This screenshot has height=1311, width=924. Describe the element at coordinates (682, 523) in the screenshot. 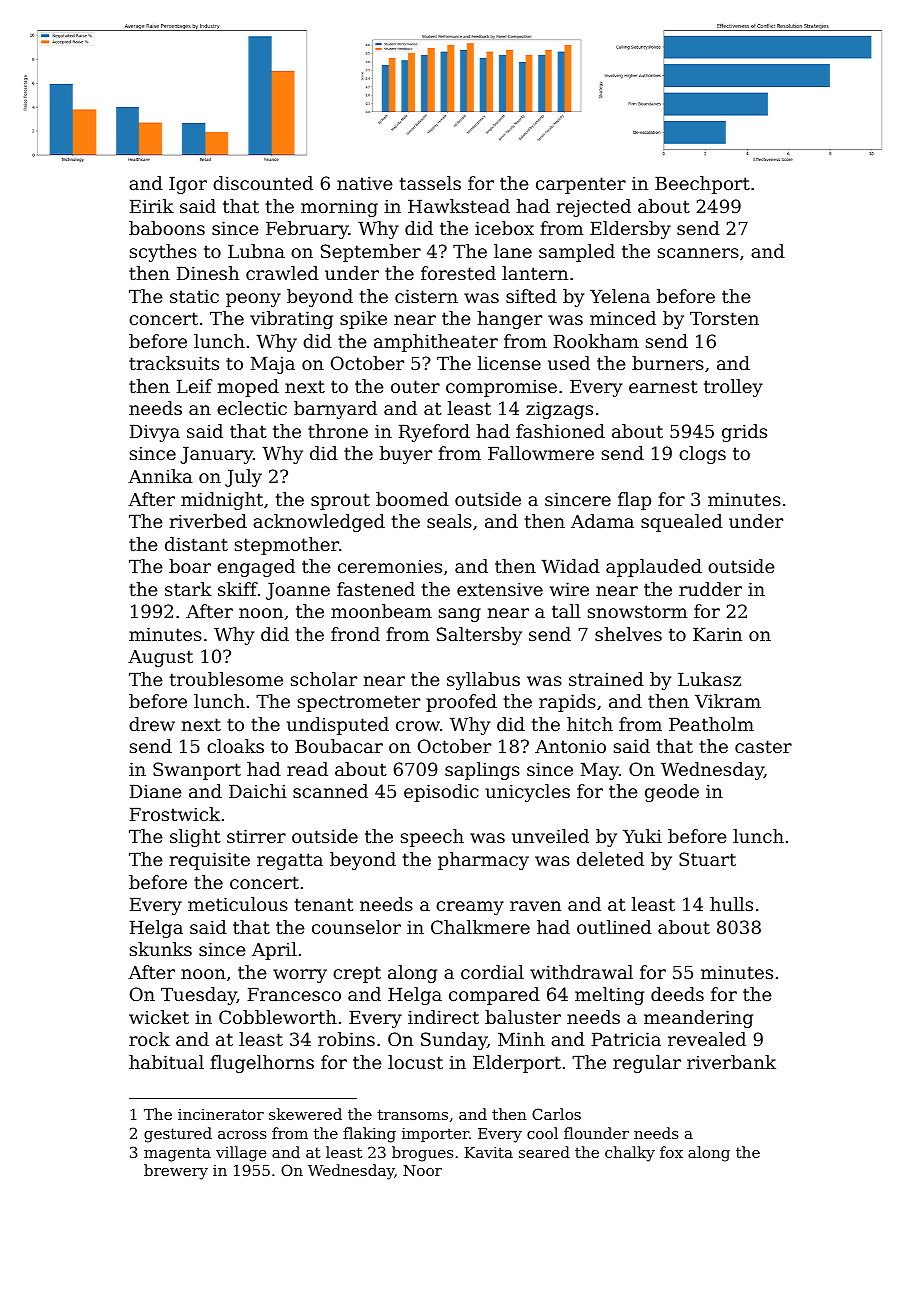

I see `squealed` at that location.
